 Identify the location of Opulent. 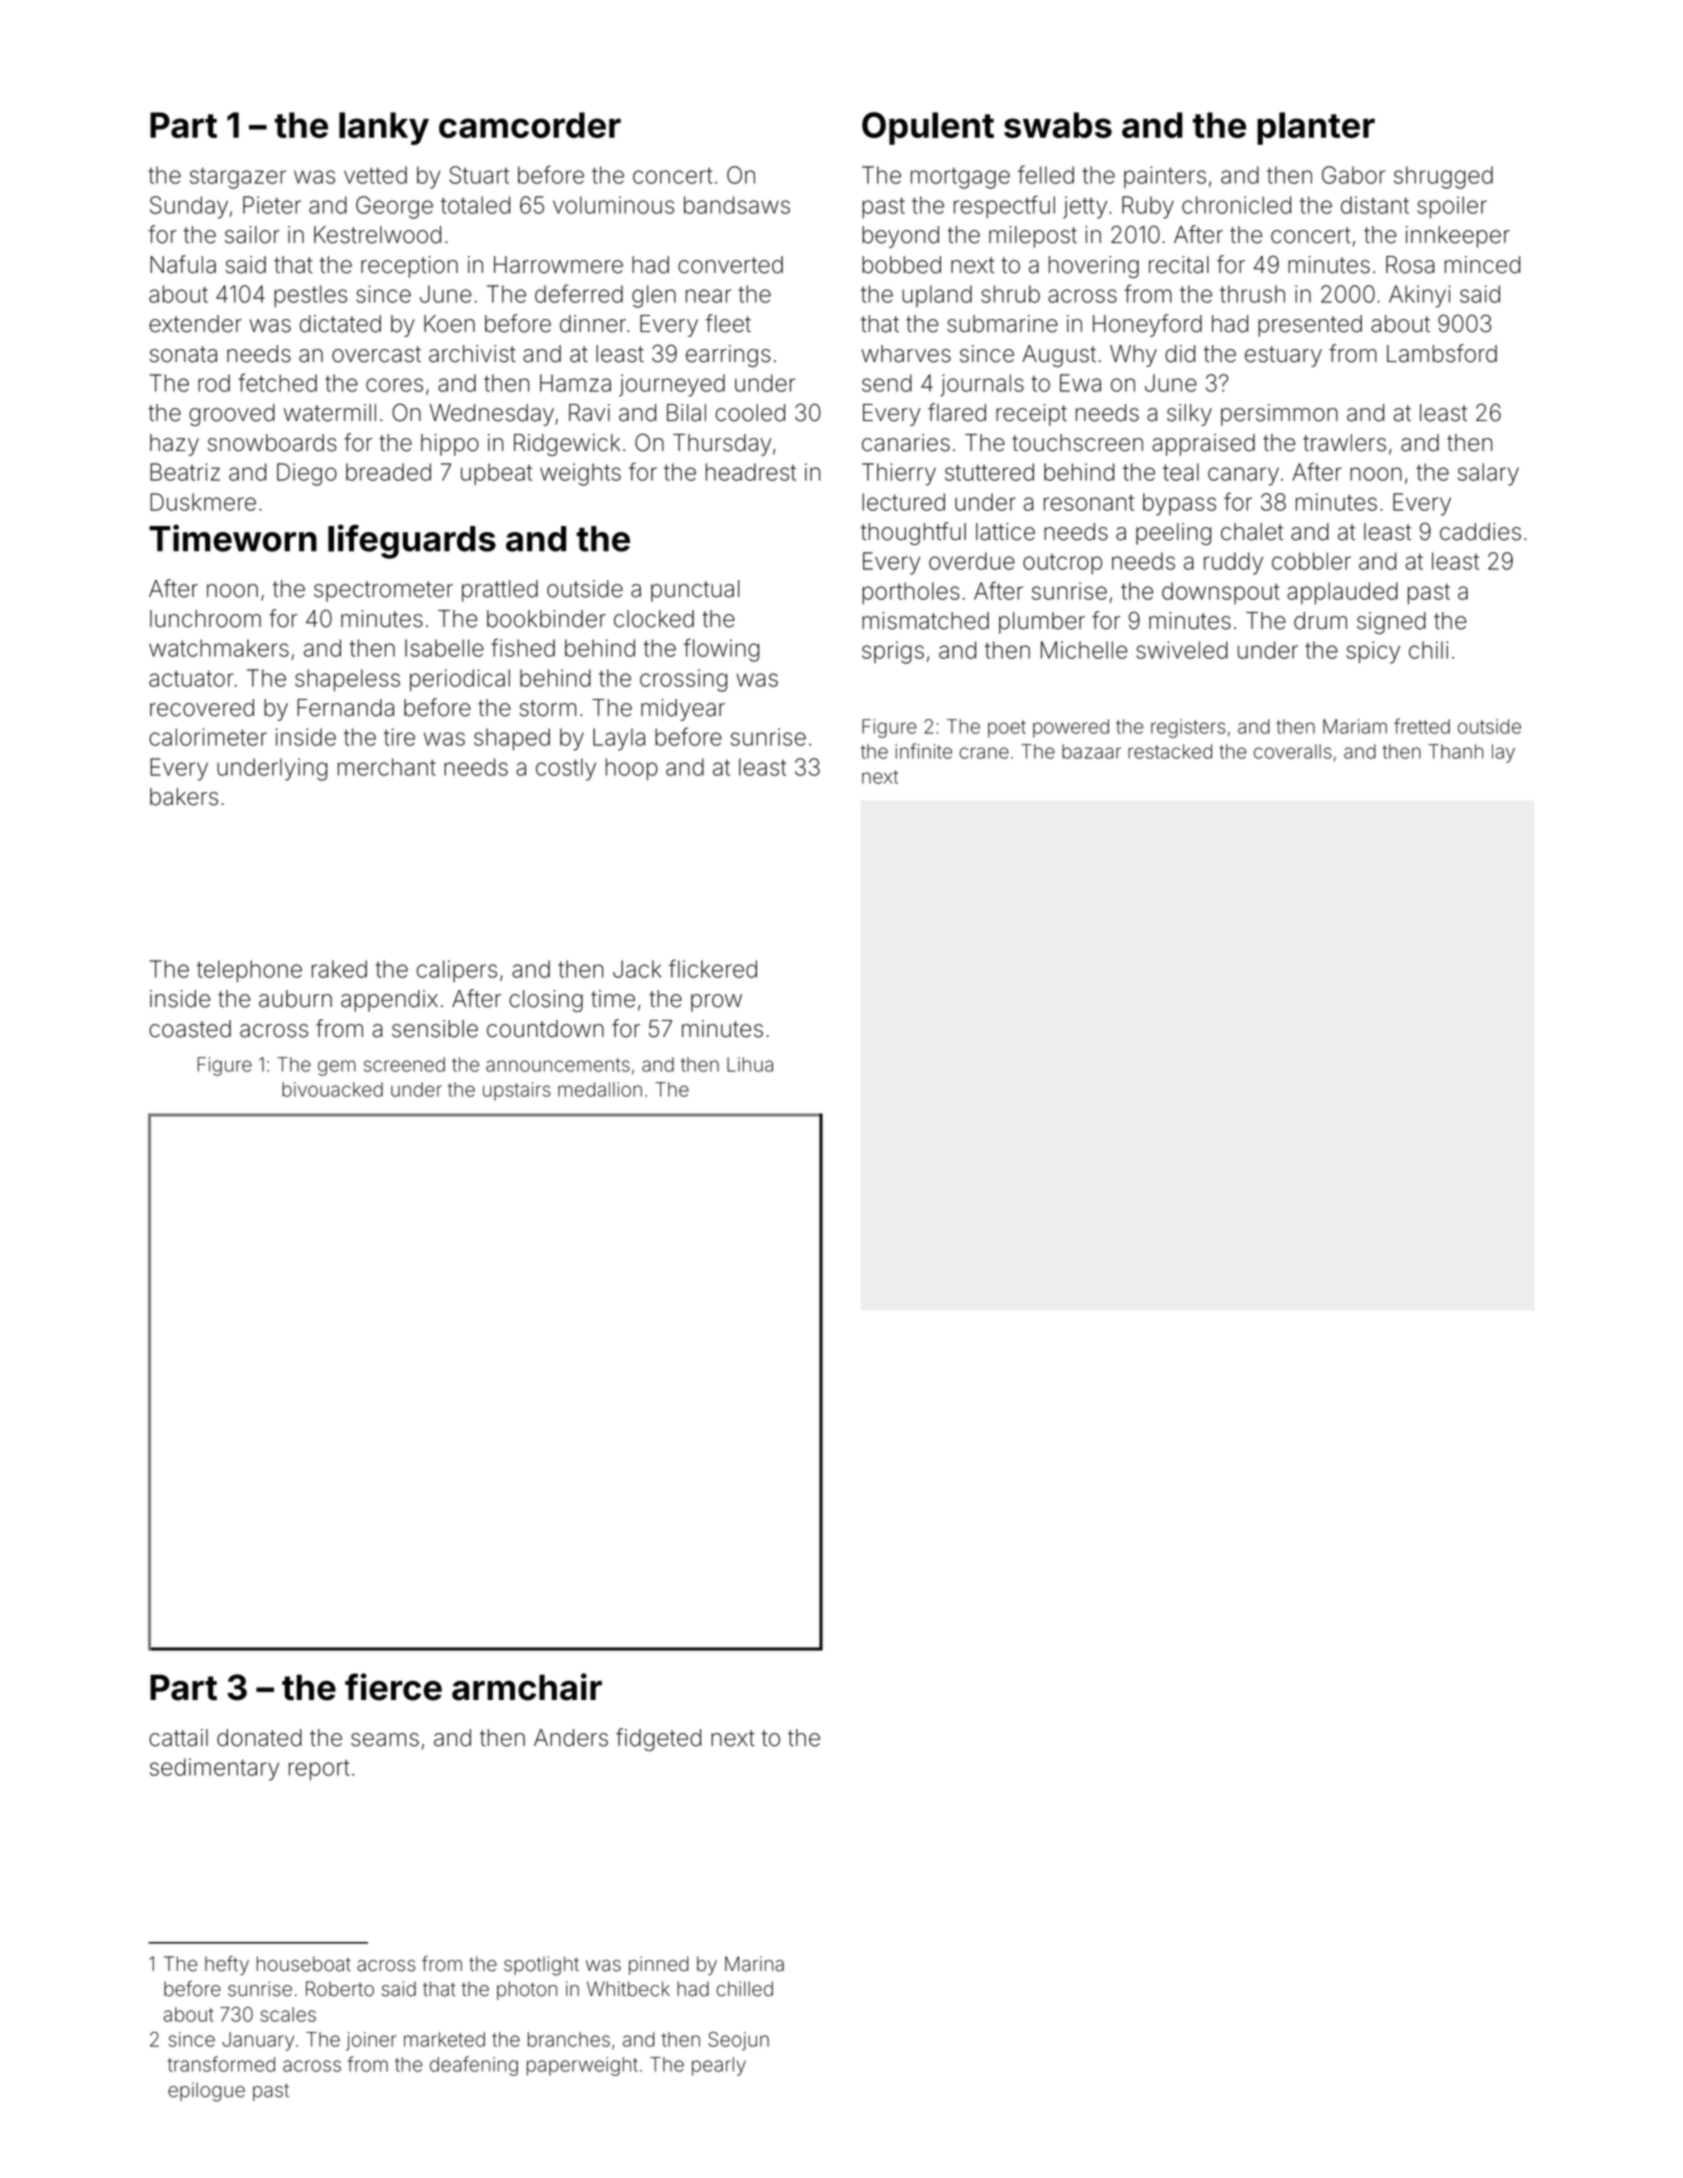
(928, 128).
